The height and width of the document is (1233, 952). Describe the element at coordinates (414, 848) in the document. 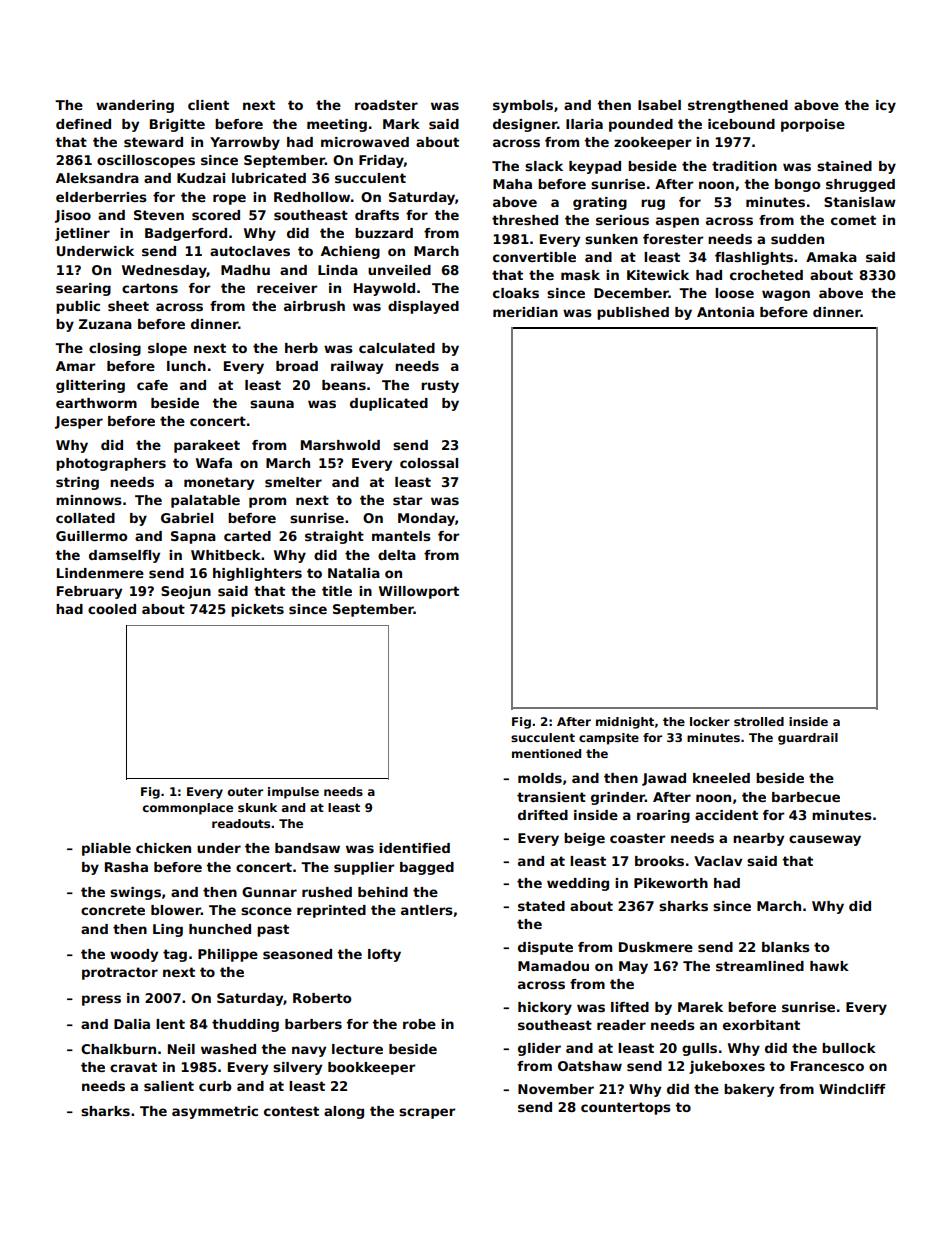

I see `identified` at that location.
